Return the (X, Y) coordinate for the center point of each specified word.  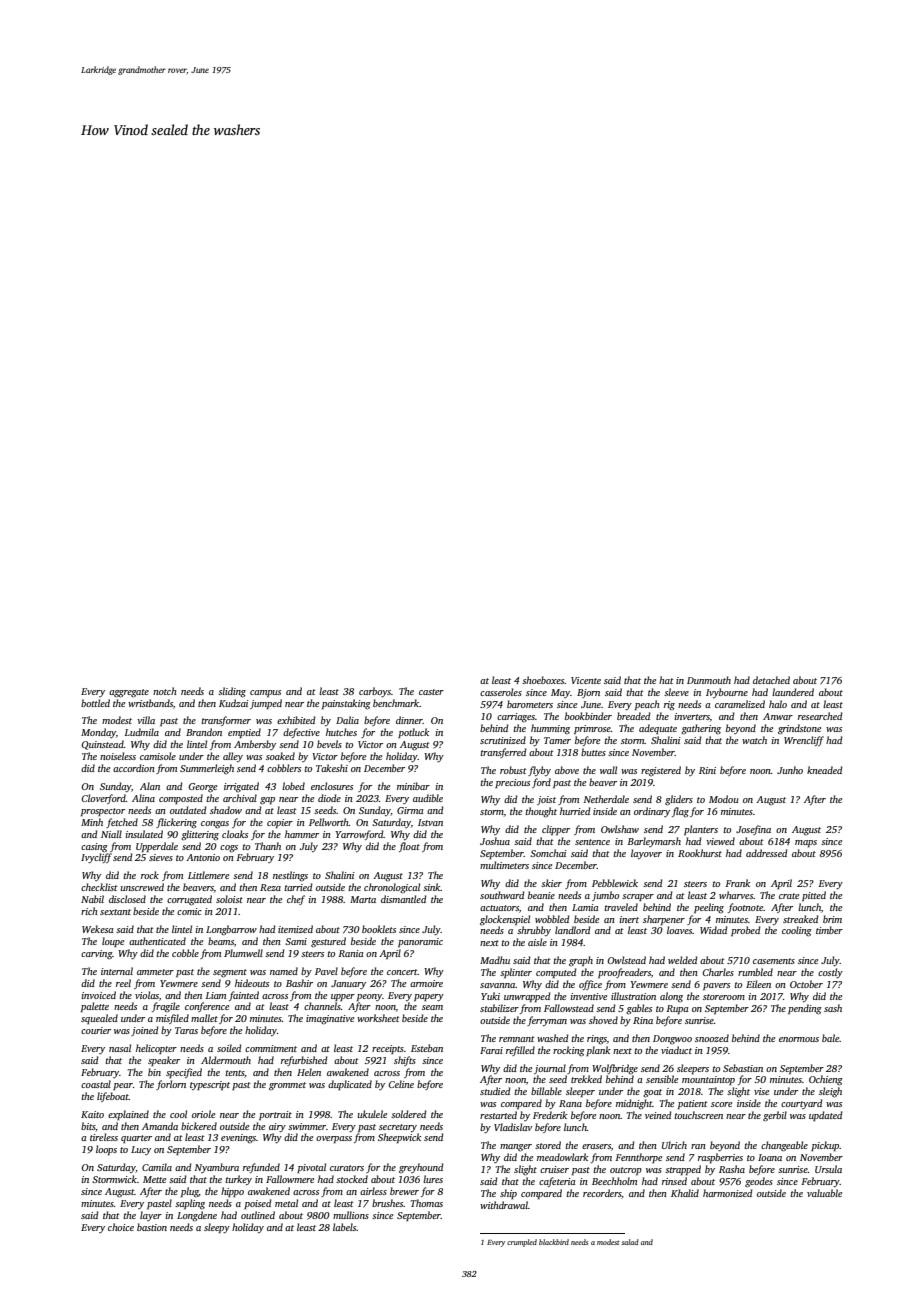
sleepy (217, 1228)
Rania (350, 953)
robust (513, 770)
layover (646, 854)
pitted (814, 896)
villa (146, 720)
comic (189, 911)
